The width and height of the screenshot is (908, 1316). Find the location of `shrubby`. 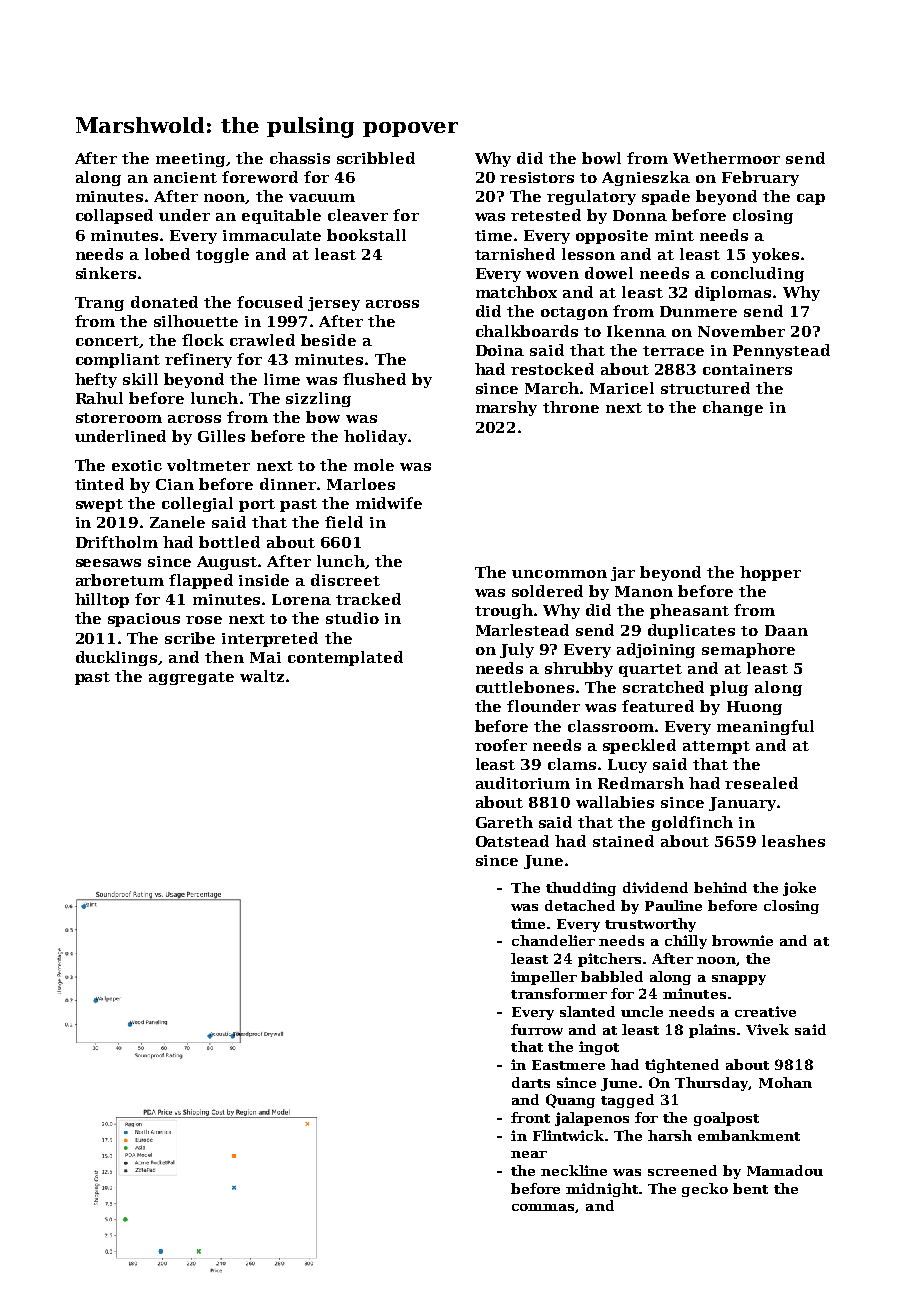

shrubby is located at coordinates (579, 669).
